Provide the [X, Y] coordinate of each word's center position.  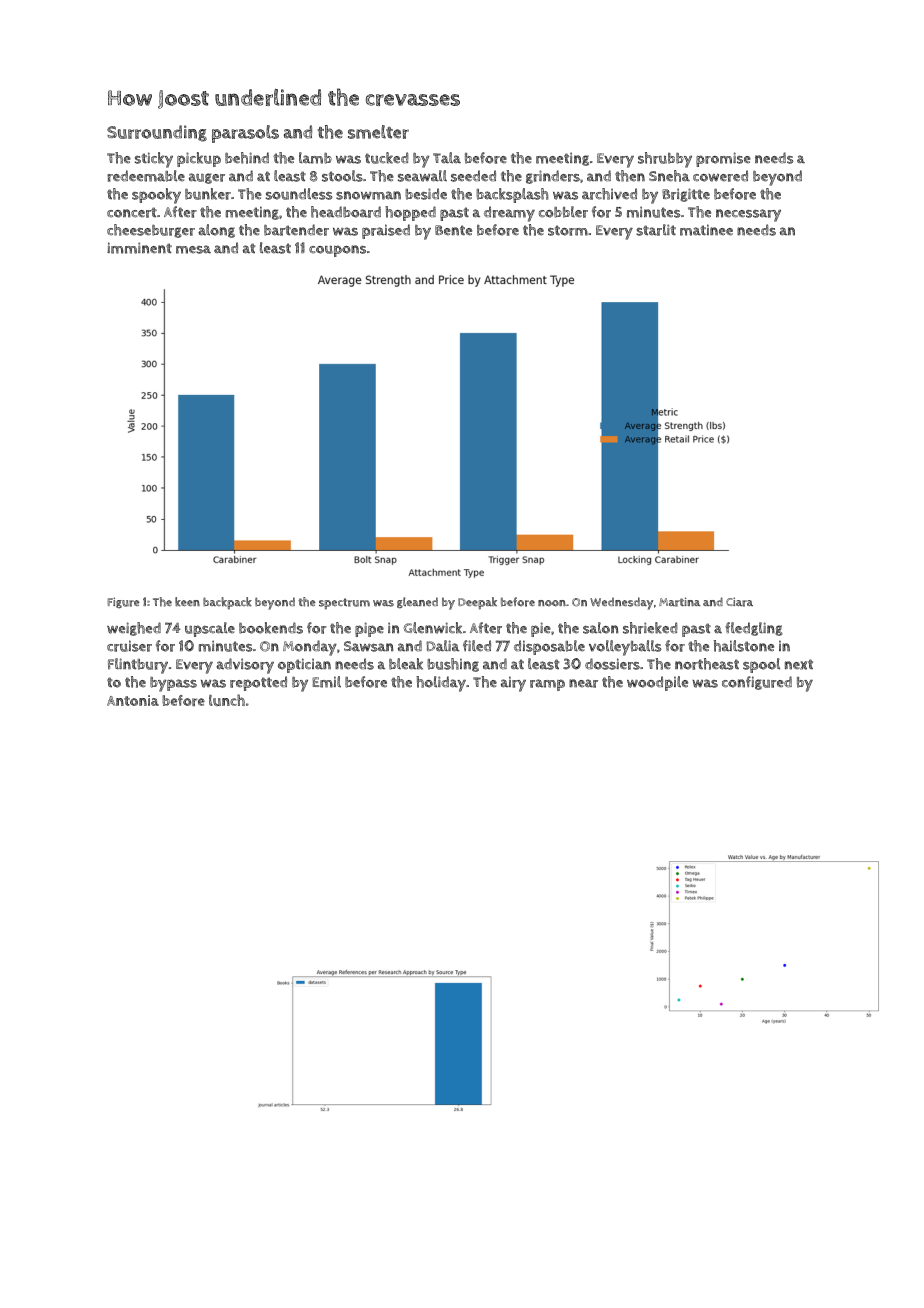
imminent [139, 248]
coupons [337, 251]
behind [247, 158]
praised [386, 231]
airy [513, 684]
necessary [748, 215]
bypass [173, 684]
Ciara [739, 602]
